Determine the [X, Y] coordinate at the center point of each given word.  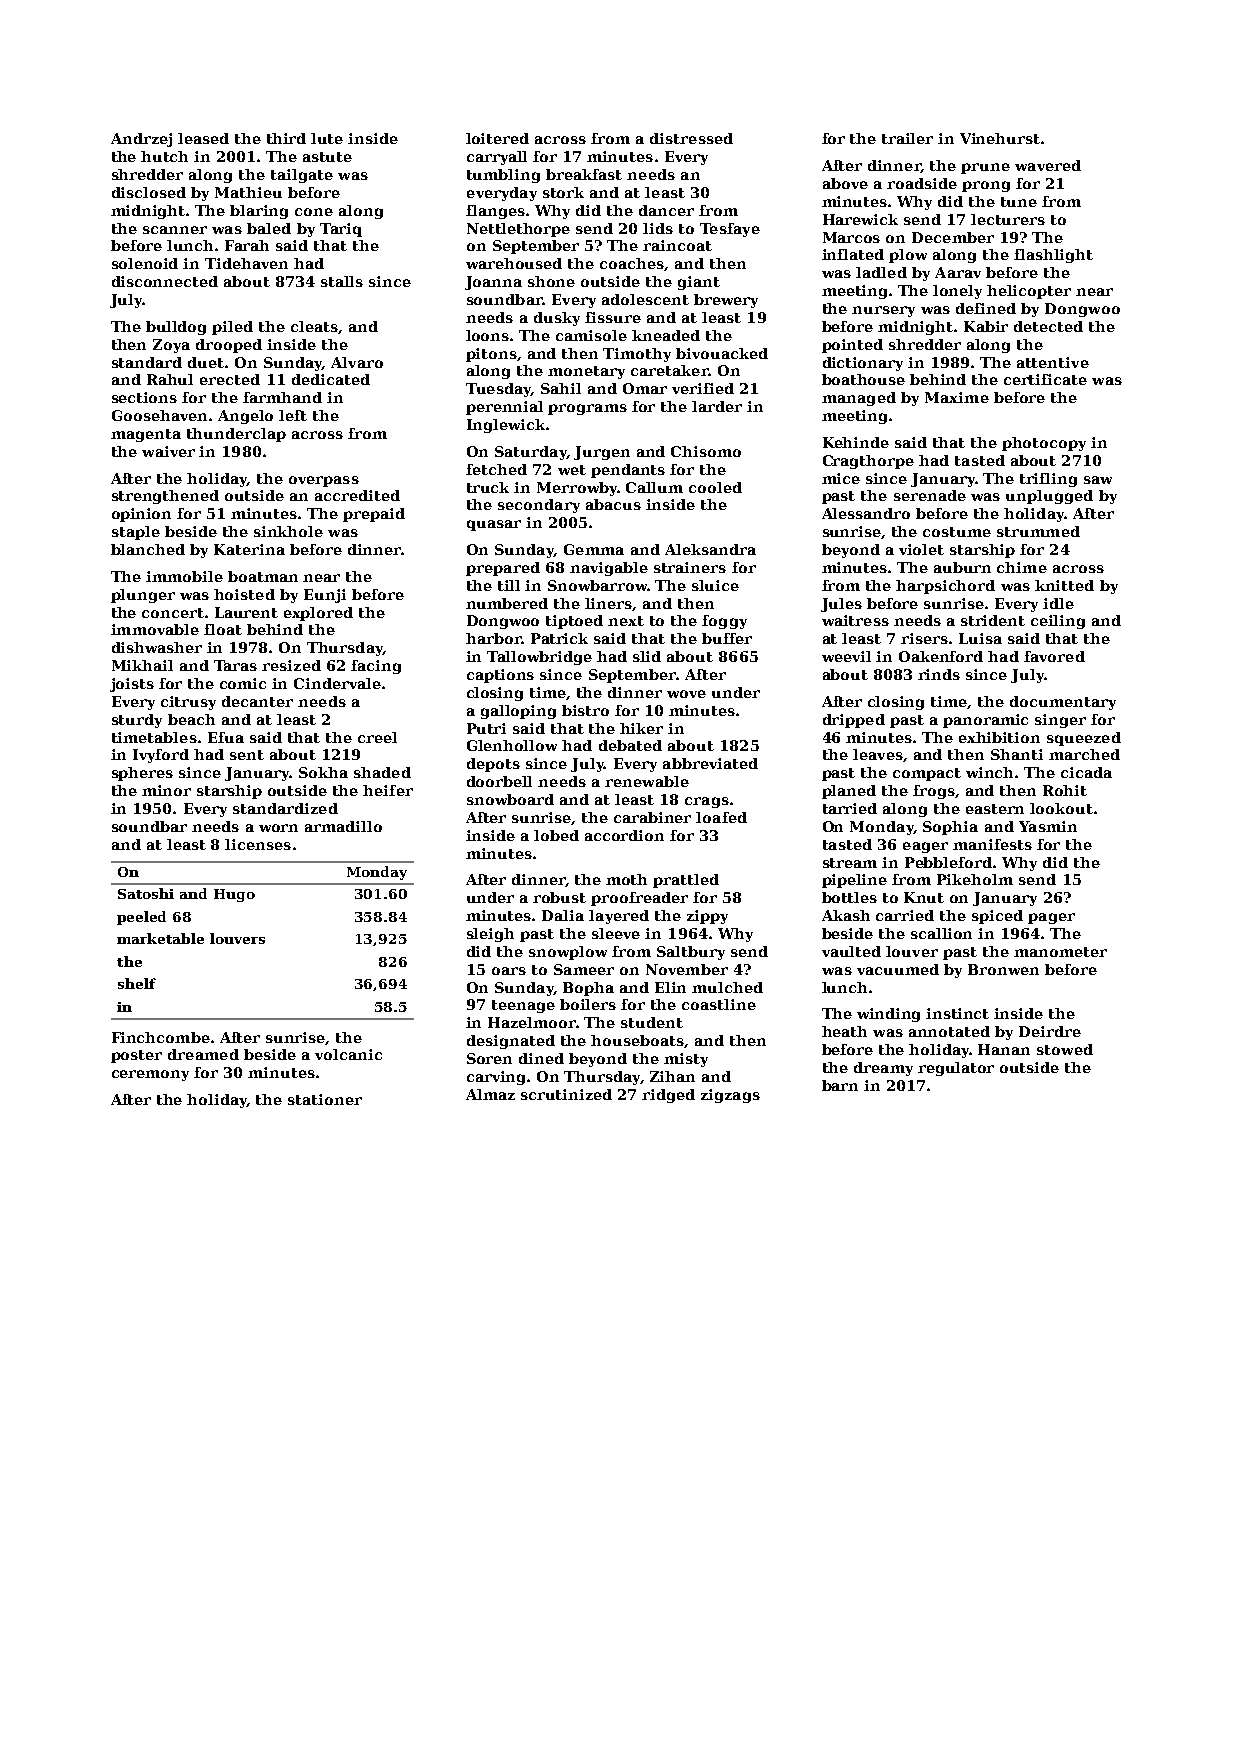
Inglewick [506, 426]
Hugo [234, 895]
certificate [1045, 379]
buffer [727, 638]
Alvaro [357, 362]
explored [318, 614]
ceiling [1058, 622]
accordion [624, 835]
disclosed [149, 192]
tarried [850, 808]
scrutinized [566, 1094]
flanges [495, 212]
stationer [325, 1099]
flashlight [1053, 256]
